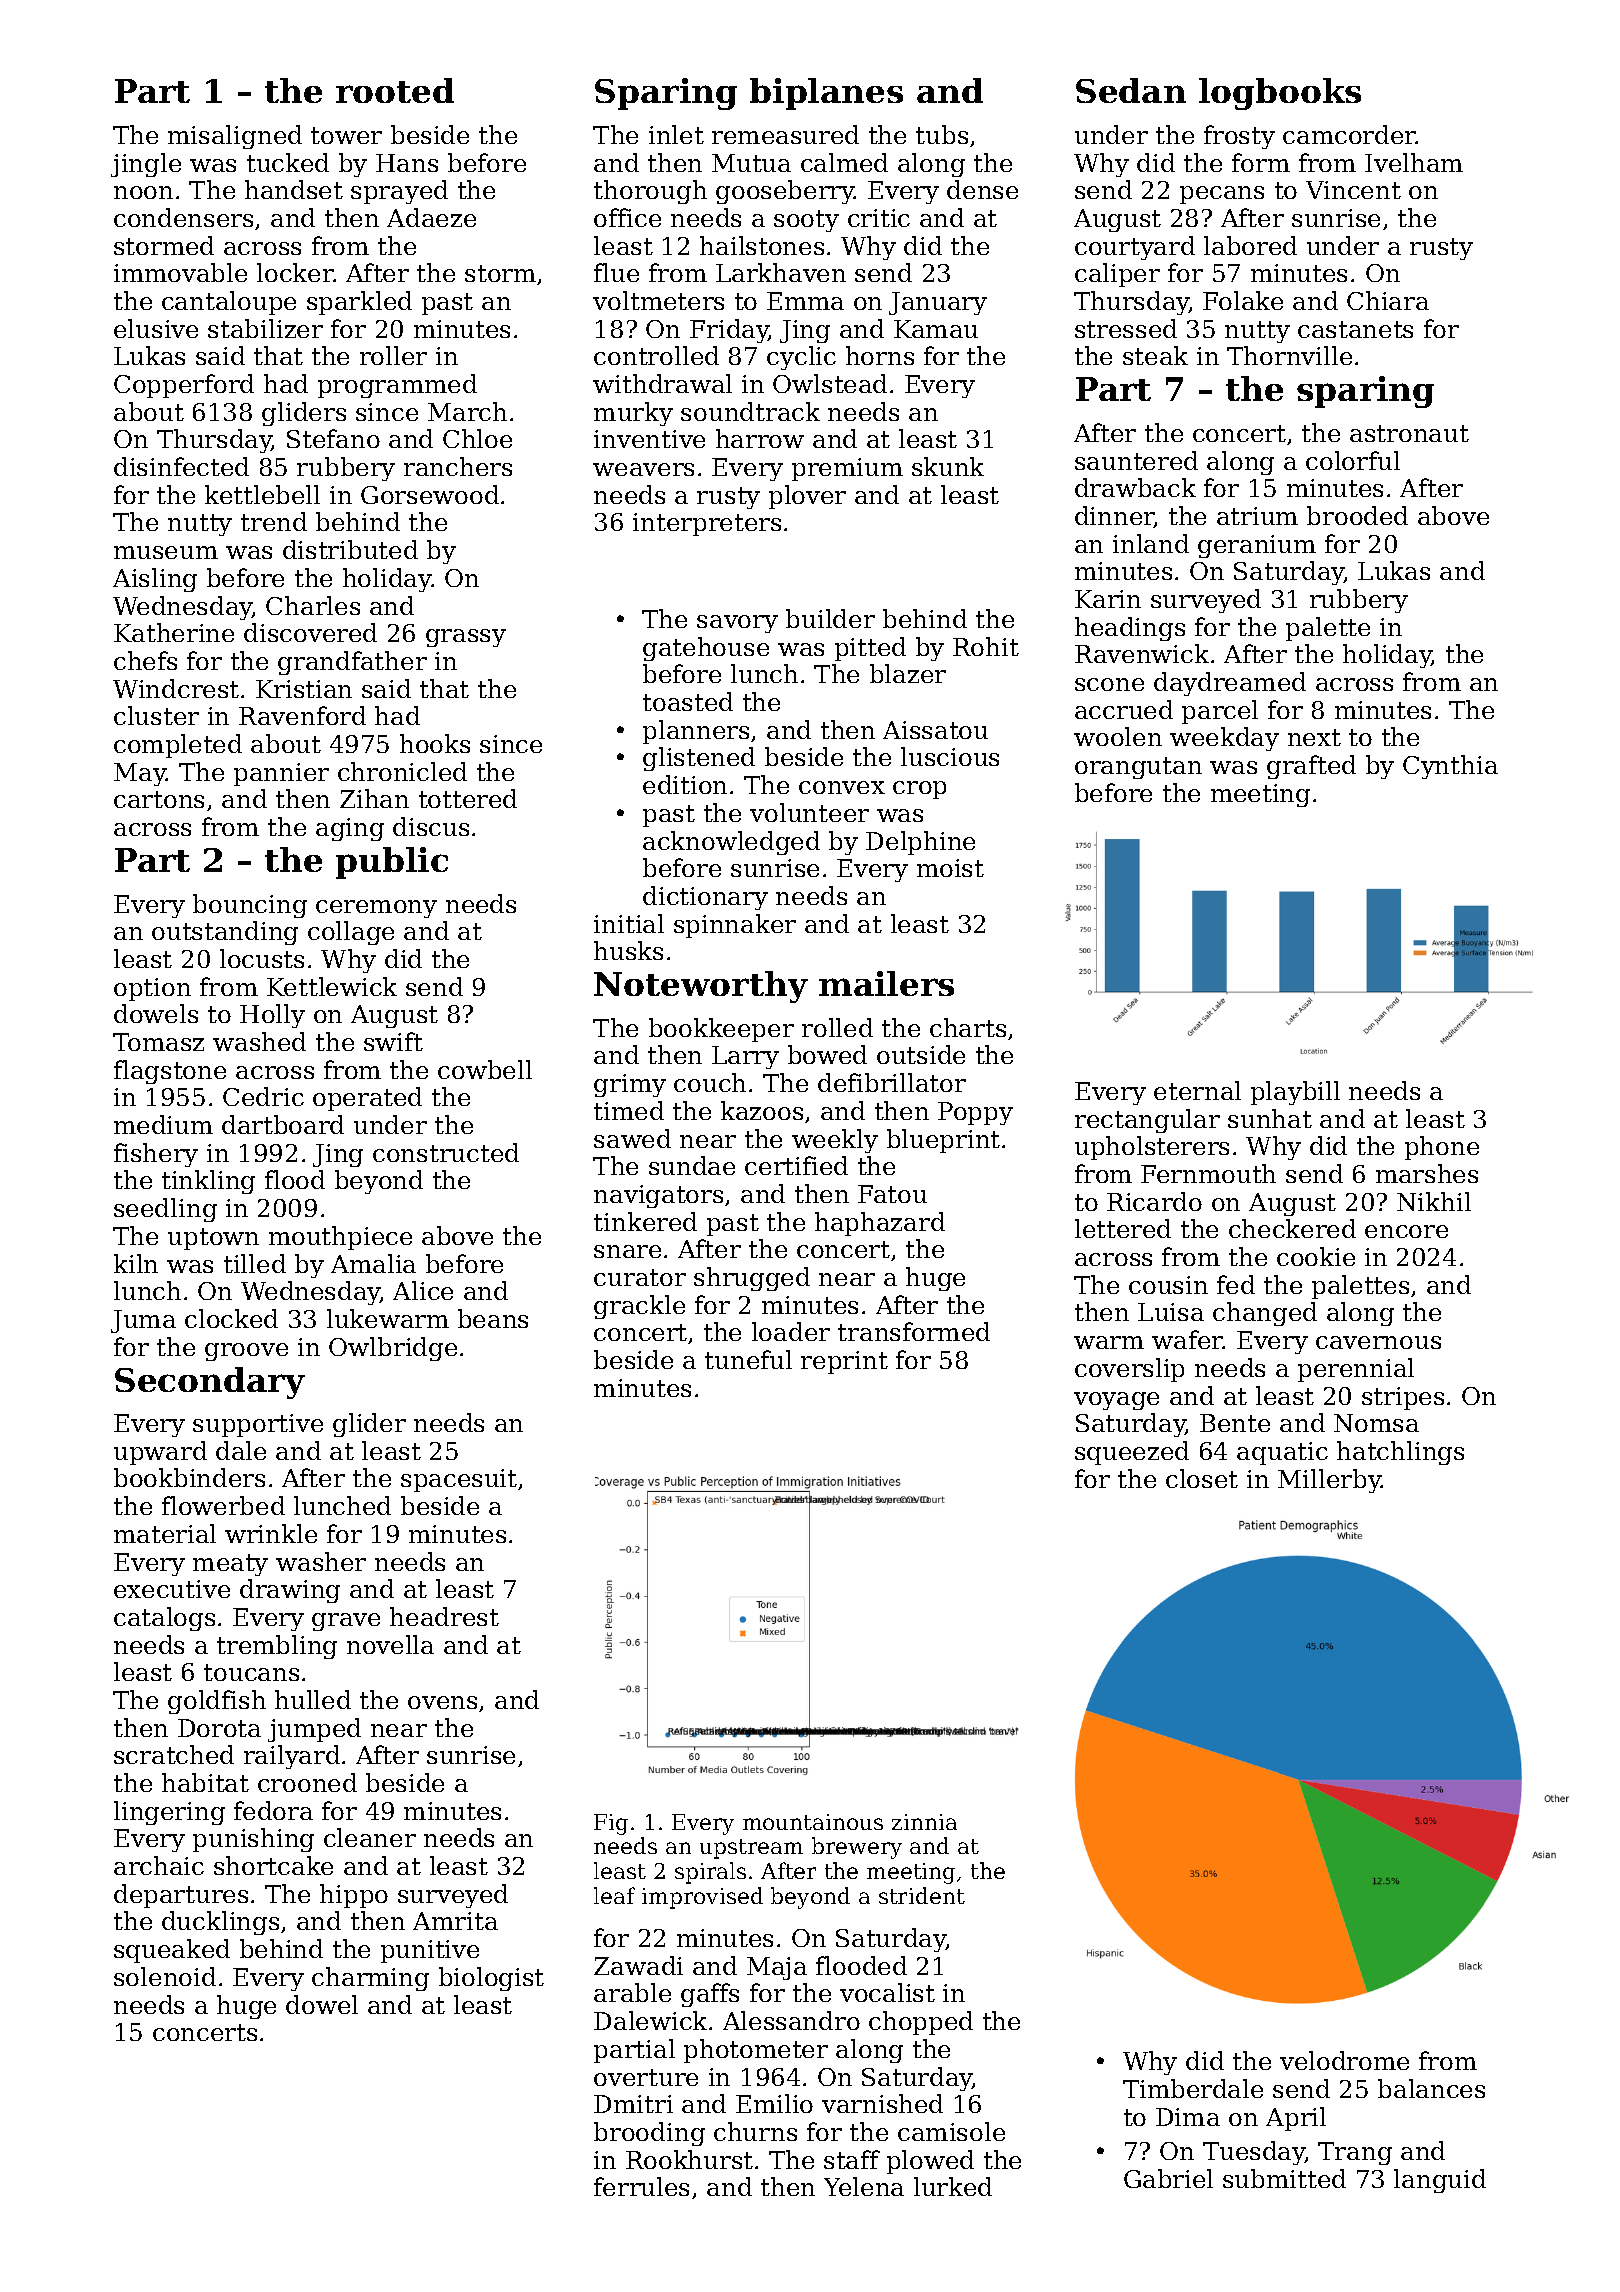  I want to click on closet, so click(1202, 1478).
